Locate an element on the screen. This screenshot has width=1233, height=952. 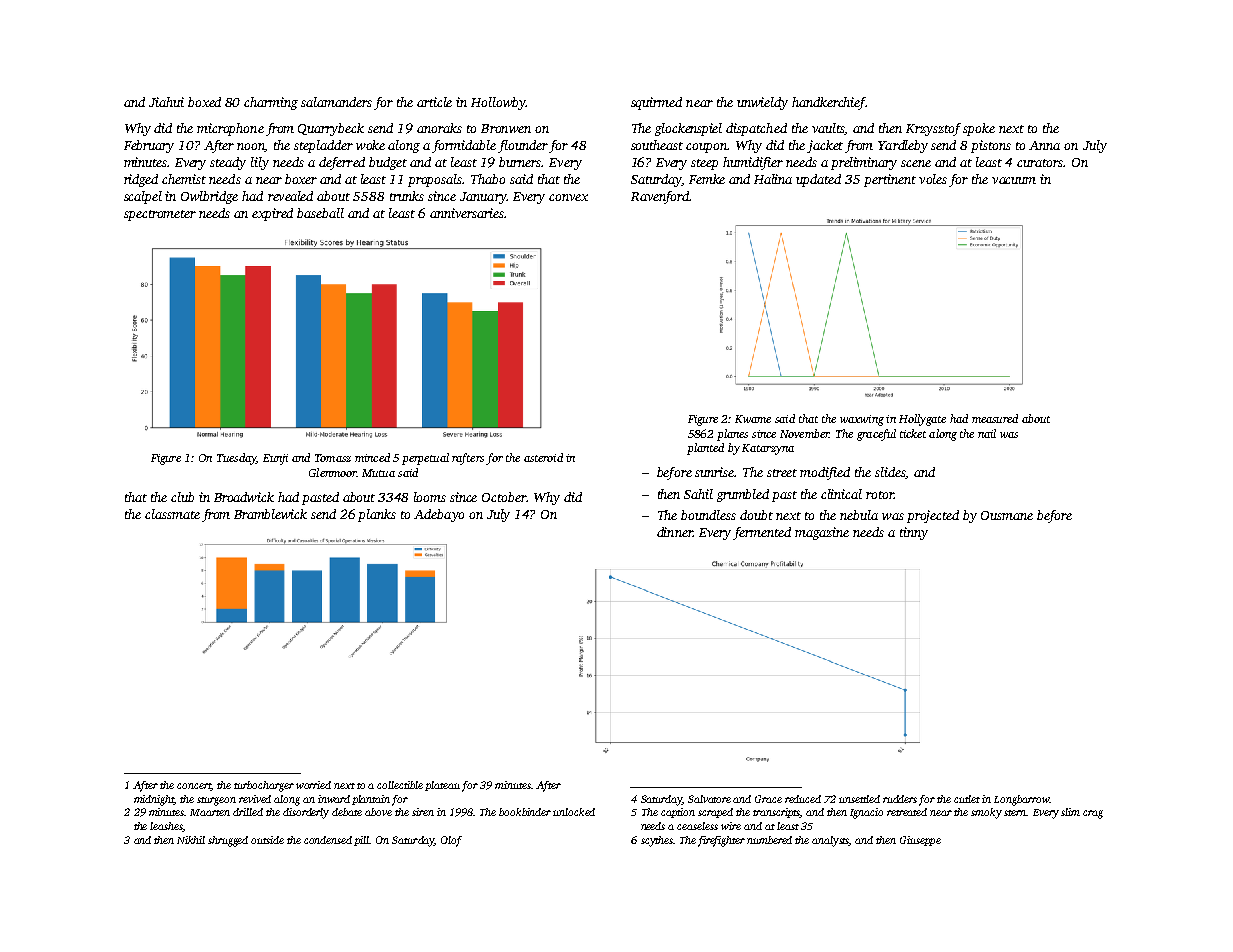
Quarrybeck is located at coordinates (331, 129).
